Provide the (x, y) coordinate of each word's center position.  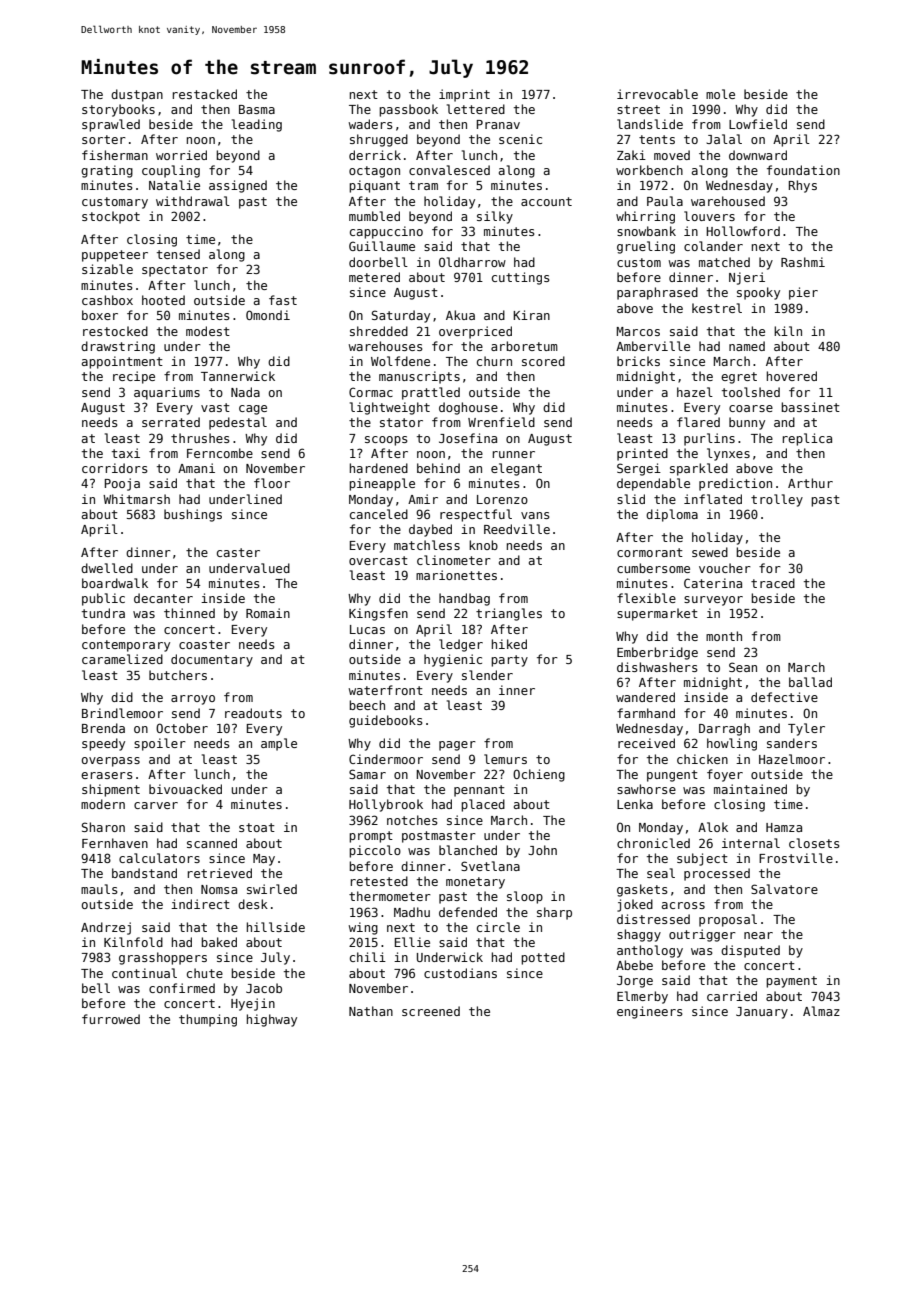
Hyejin (253, 1004)
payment (791, 982)
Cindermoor (386, 759)
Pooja (122, 484)
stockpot (111, 217)
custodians (460, 973)
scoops (386, 441)
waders (371, 124)
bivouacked (185, 789)
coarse (751, 408)
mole (720, 94)
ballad (810, 682)
